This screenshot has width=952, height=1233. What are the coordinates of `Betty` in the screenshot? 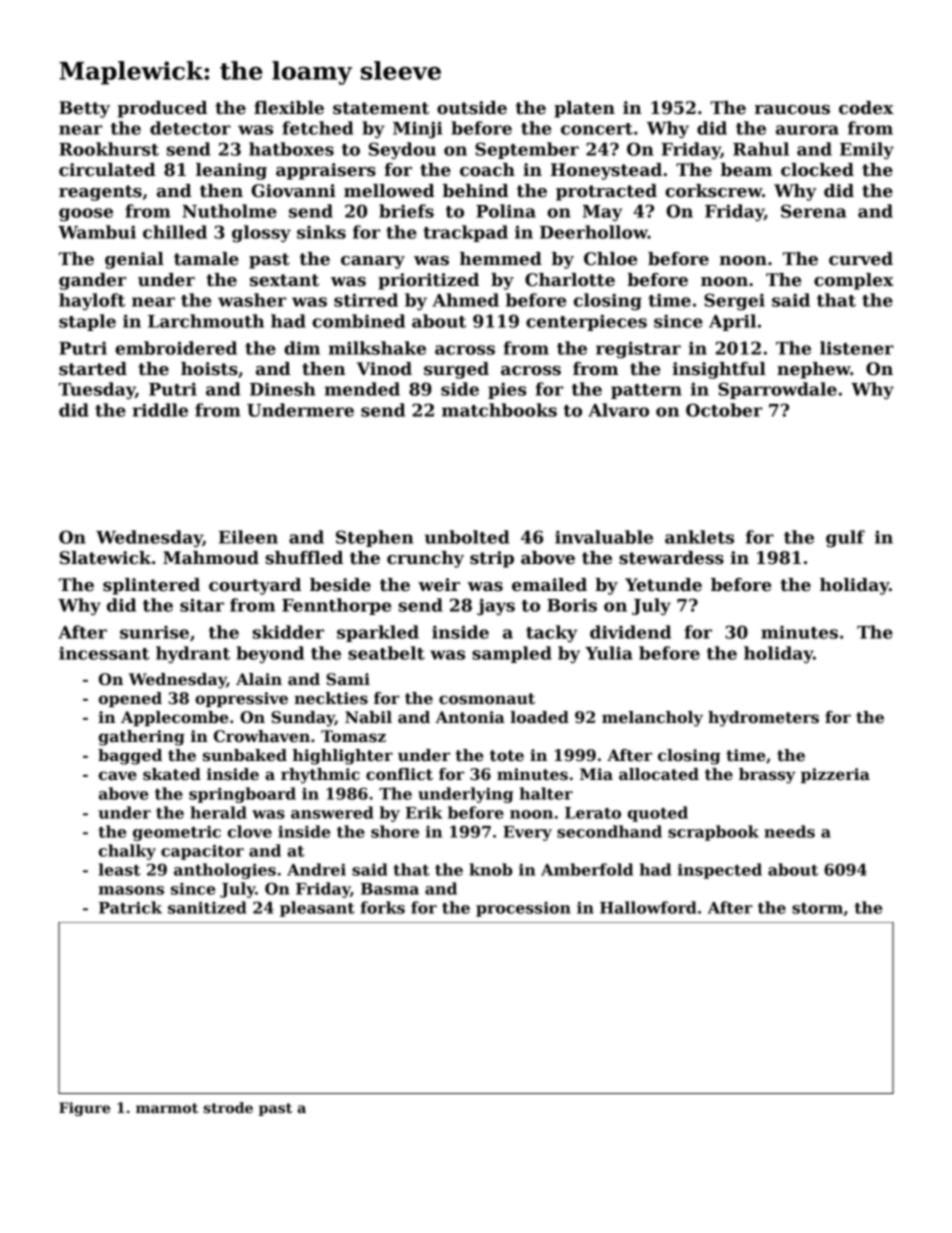 It's located at (84, 109).
